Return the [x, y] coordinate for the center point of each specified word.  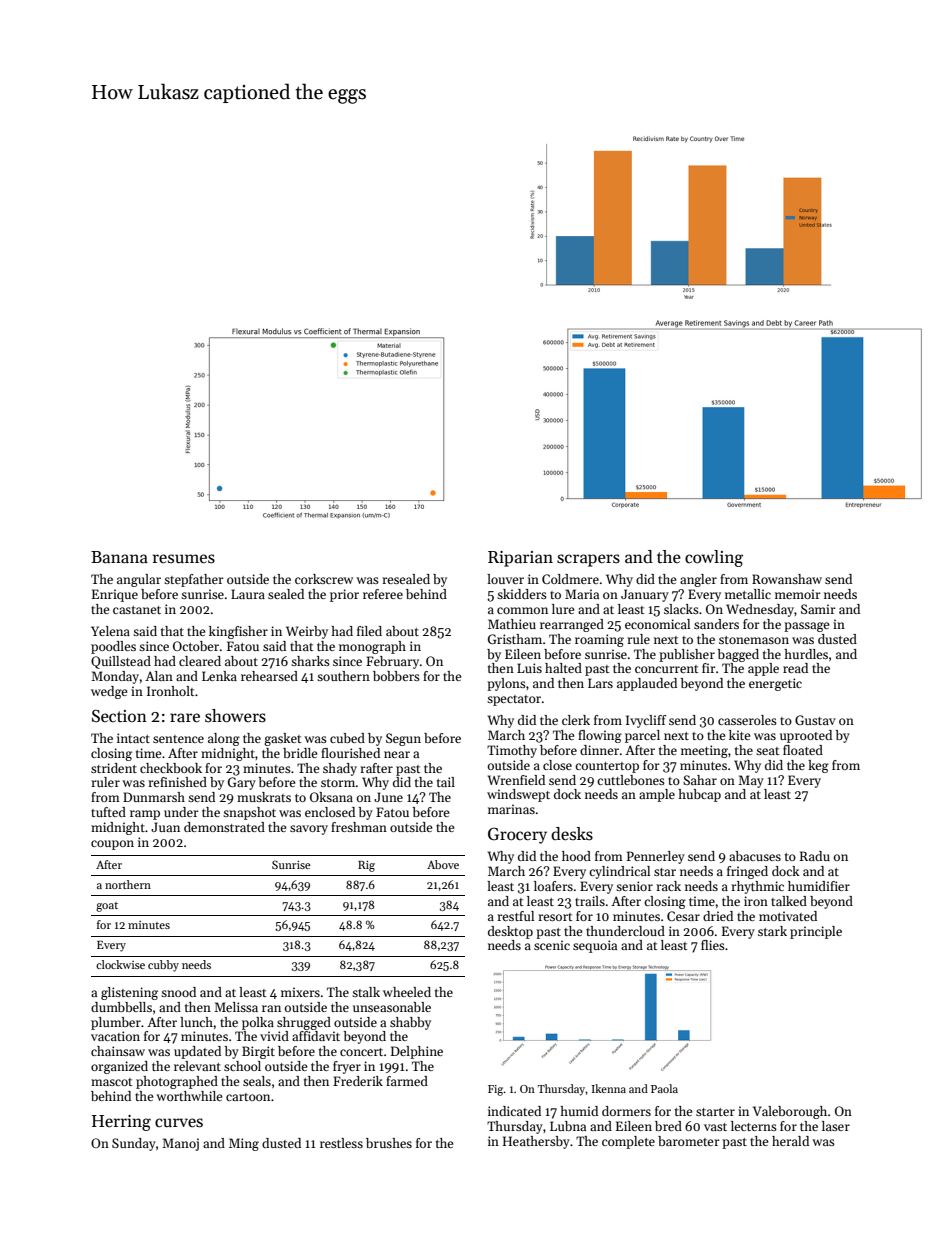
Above [443, 864]
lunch [197, 1022]
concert [361, 1052]
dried [718, 916]
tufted [108, 812]
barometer [689, 1141]
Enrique [115, 595]
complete [628, 1142]
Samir [818, 609]
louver [505, 579]
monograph [372, 647]
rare [185, 718]
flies [713, 945]
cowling [714, 558]
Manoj [180, 1144]
